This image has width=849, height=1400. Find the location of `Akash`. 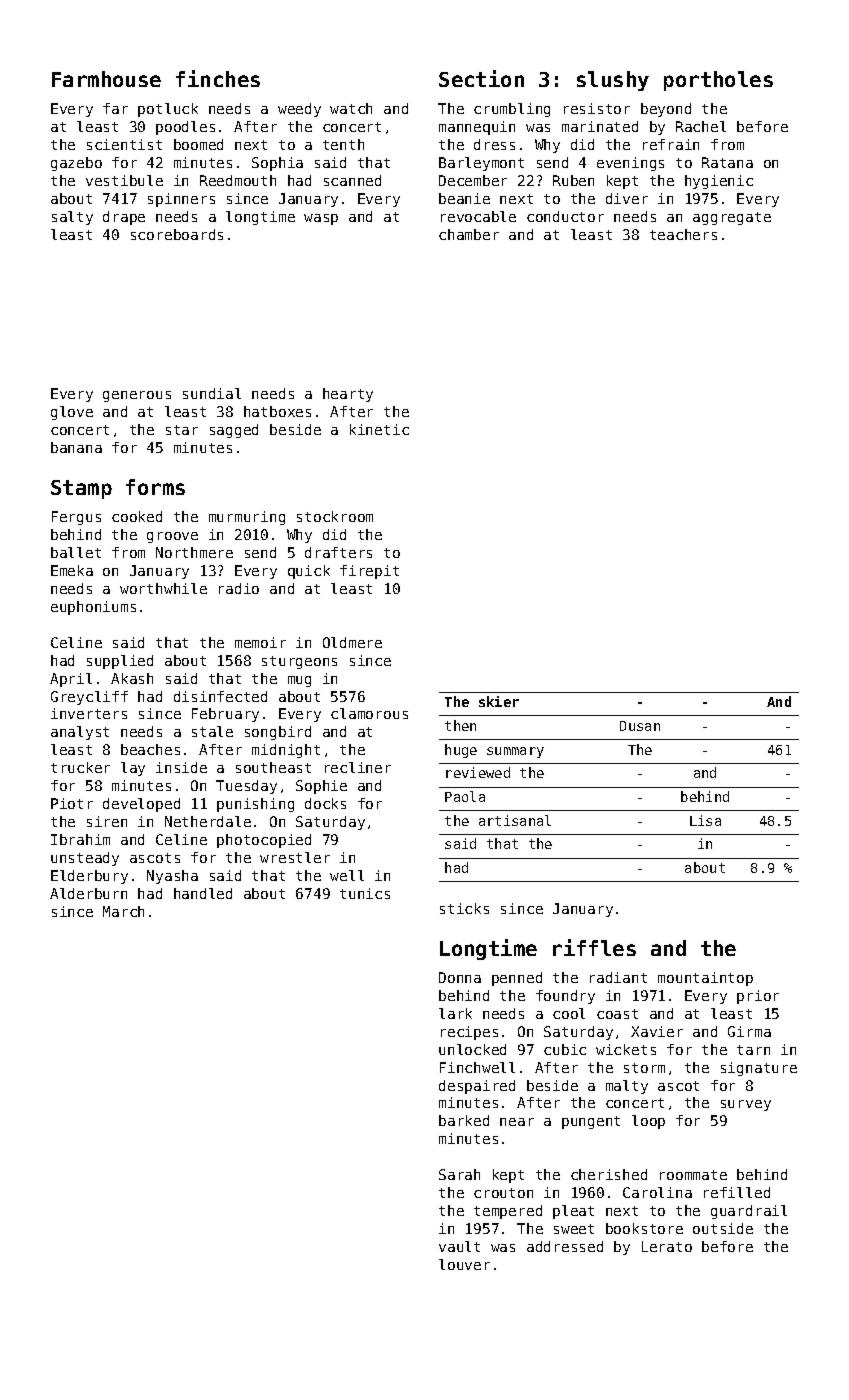

Akash is located at coordinates (132, 678).
